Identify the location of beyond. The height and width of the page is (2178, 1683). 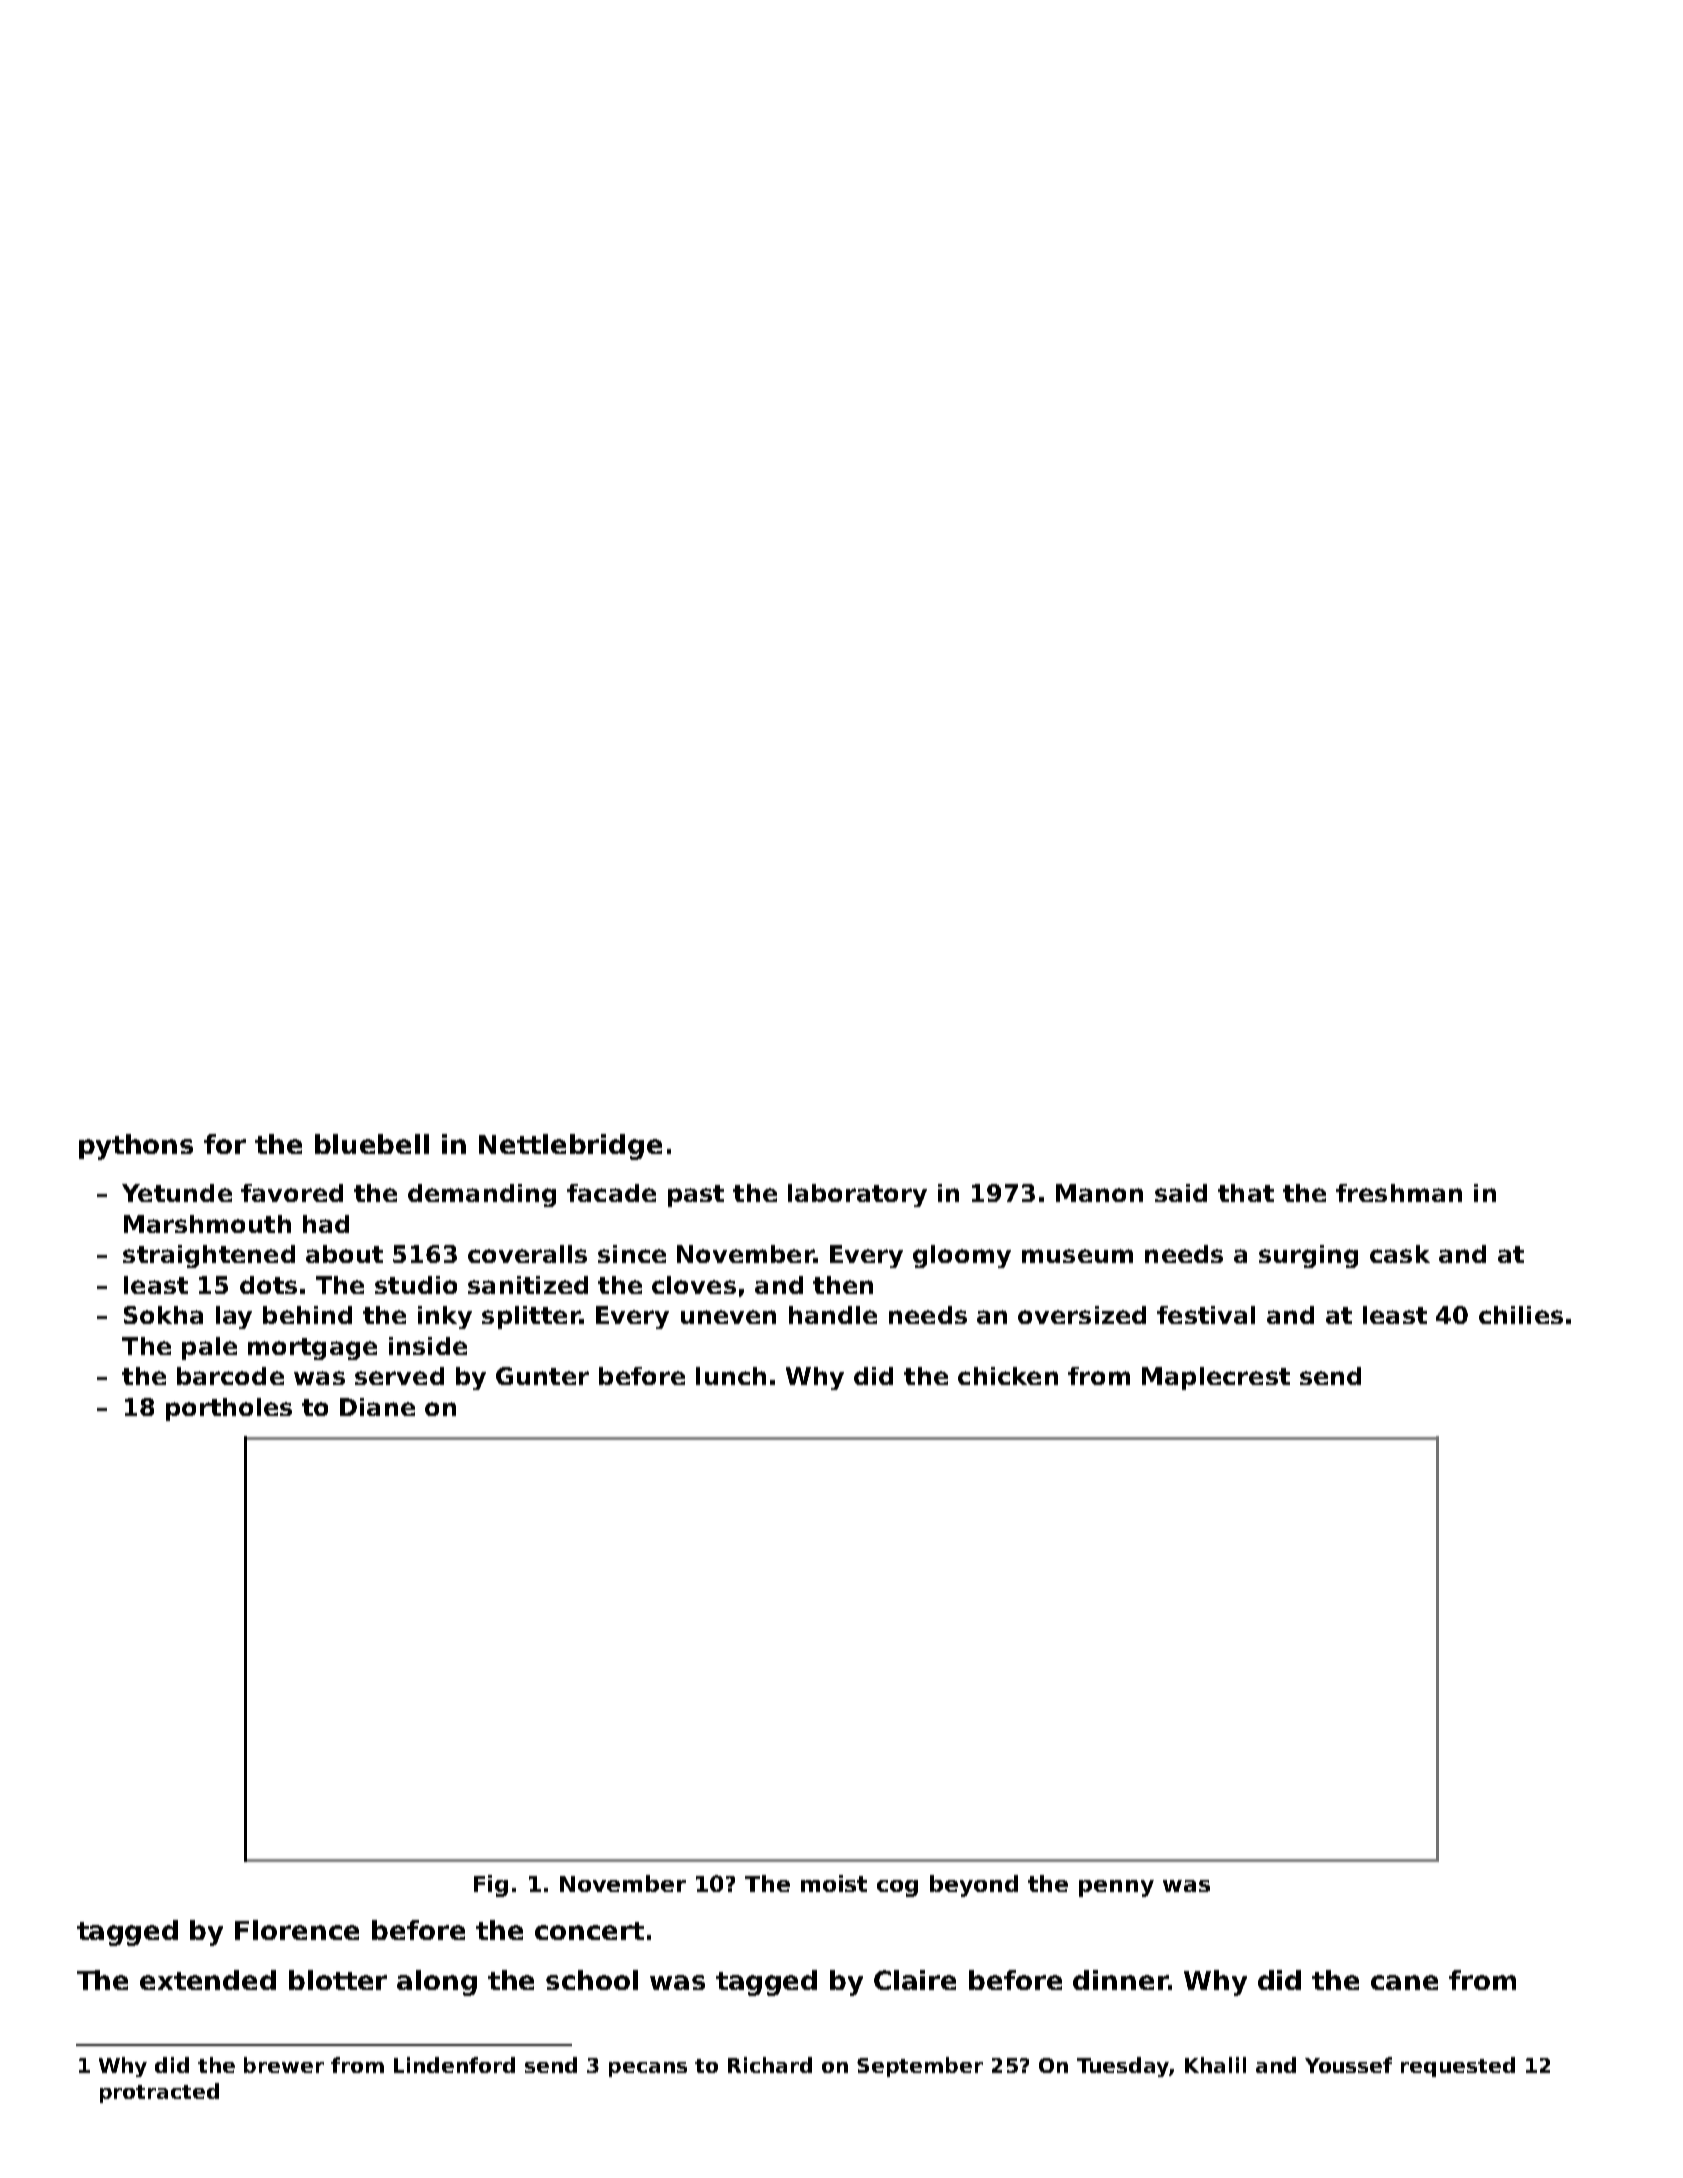
(974, 1886).
